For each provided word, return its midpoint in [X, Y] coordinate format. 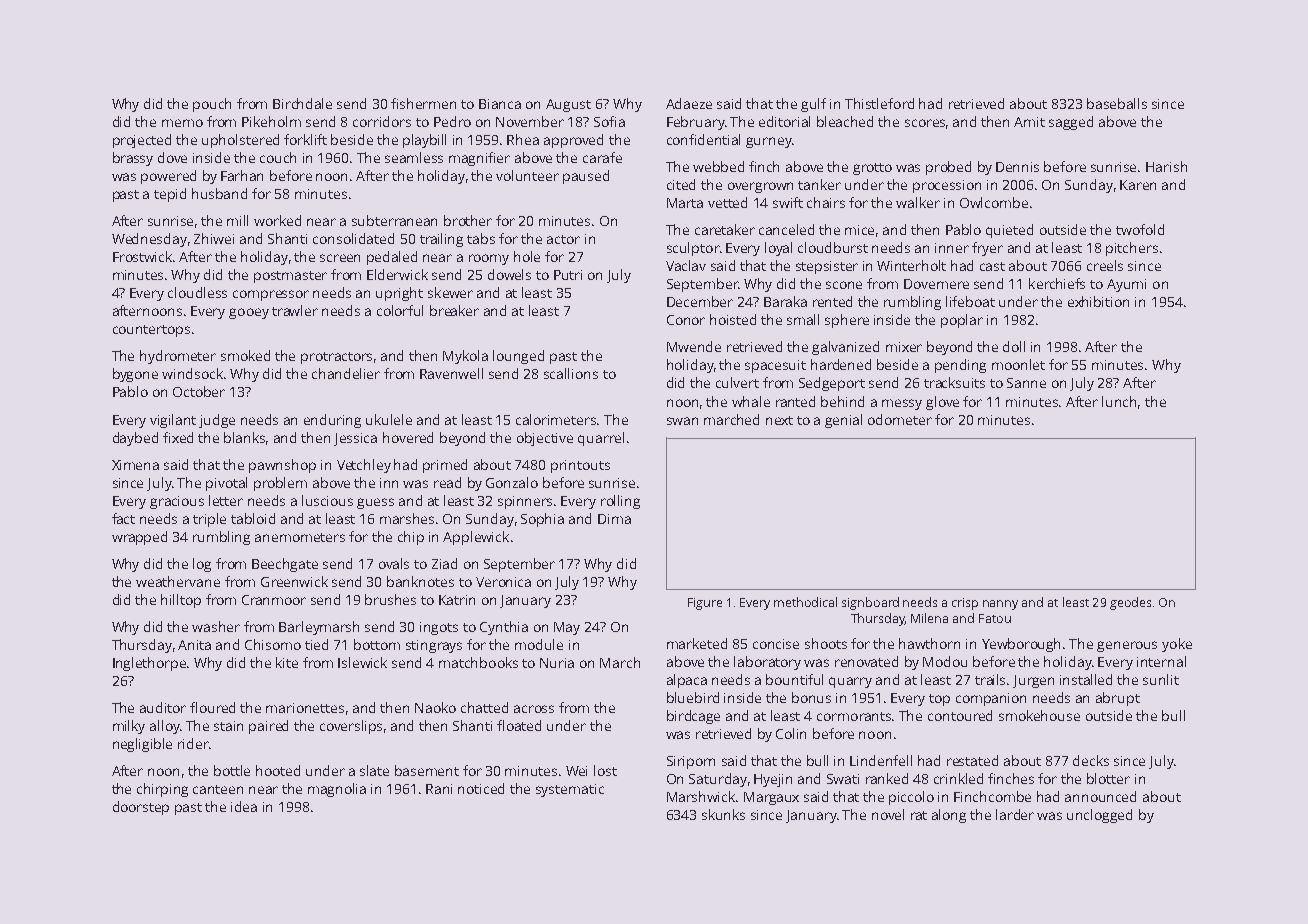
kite [287, 662]
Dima [614, 519]
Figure [705, 604]
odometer [900, 419]
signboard [870, 603]
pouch [212, 105]
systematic [570, 790]
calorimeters [557, 419]
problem [280, 484]
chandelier [346, 373]
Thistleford [879, 103]
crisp [965, 604]
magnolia [337, 790]
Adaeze [689, 103]
